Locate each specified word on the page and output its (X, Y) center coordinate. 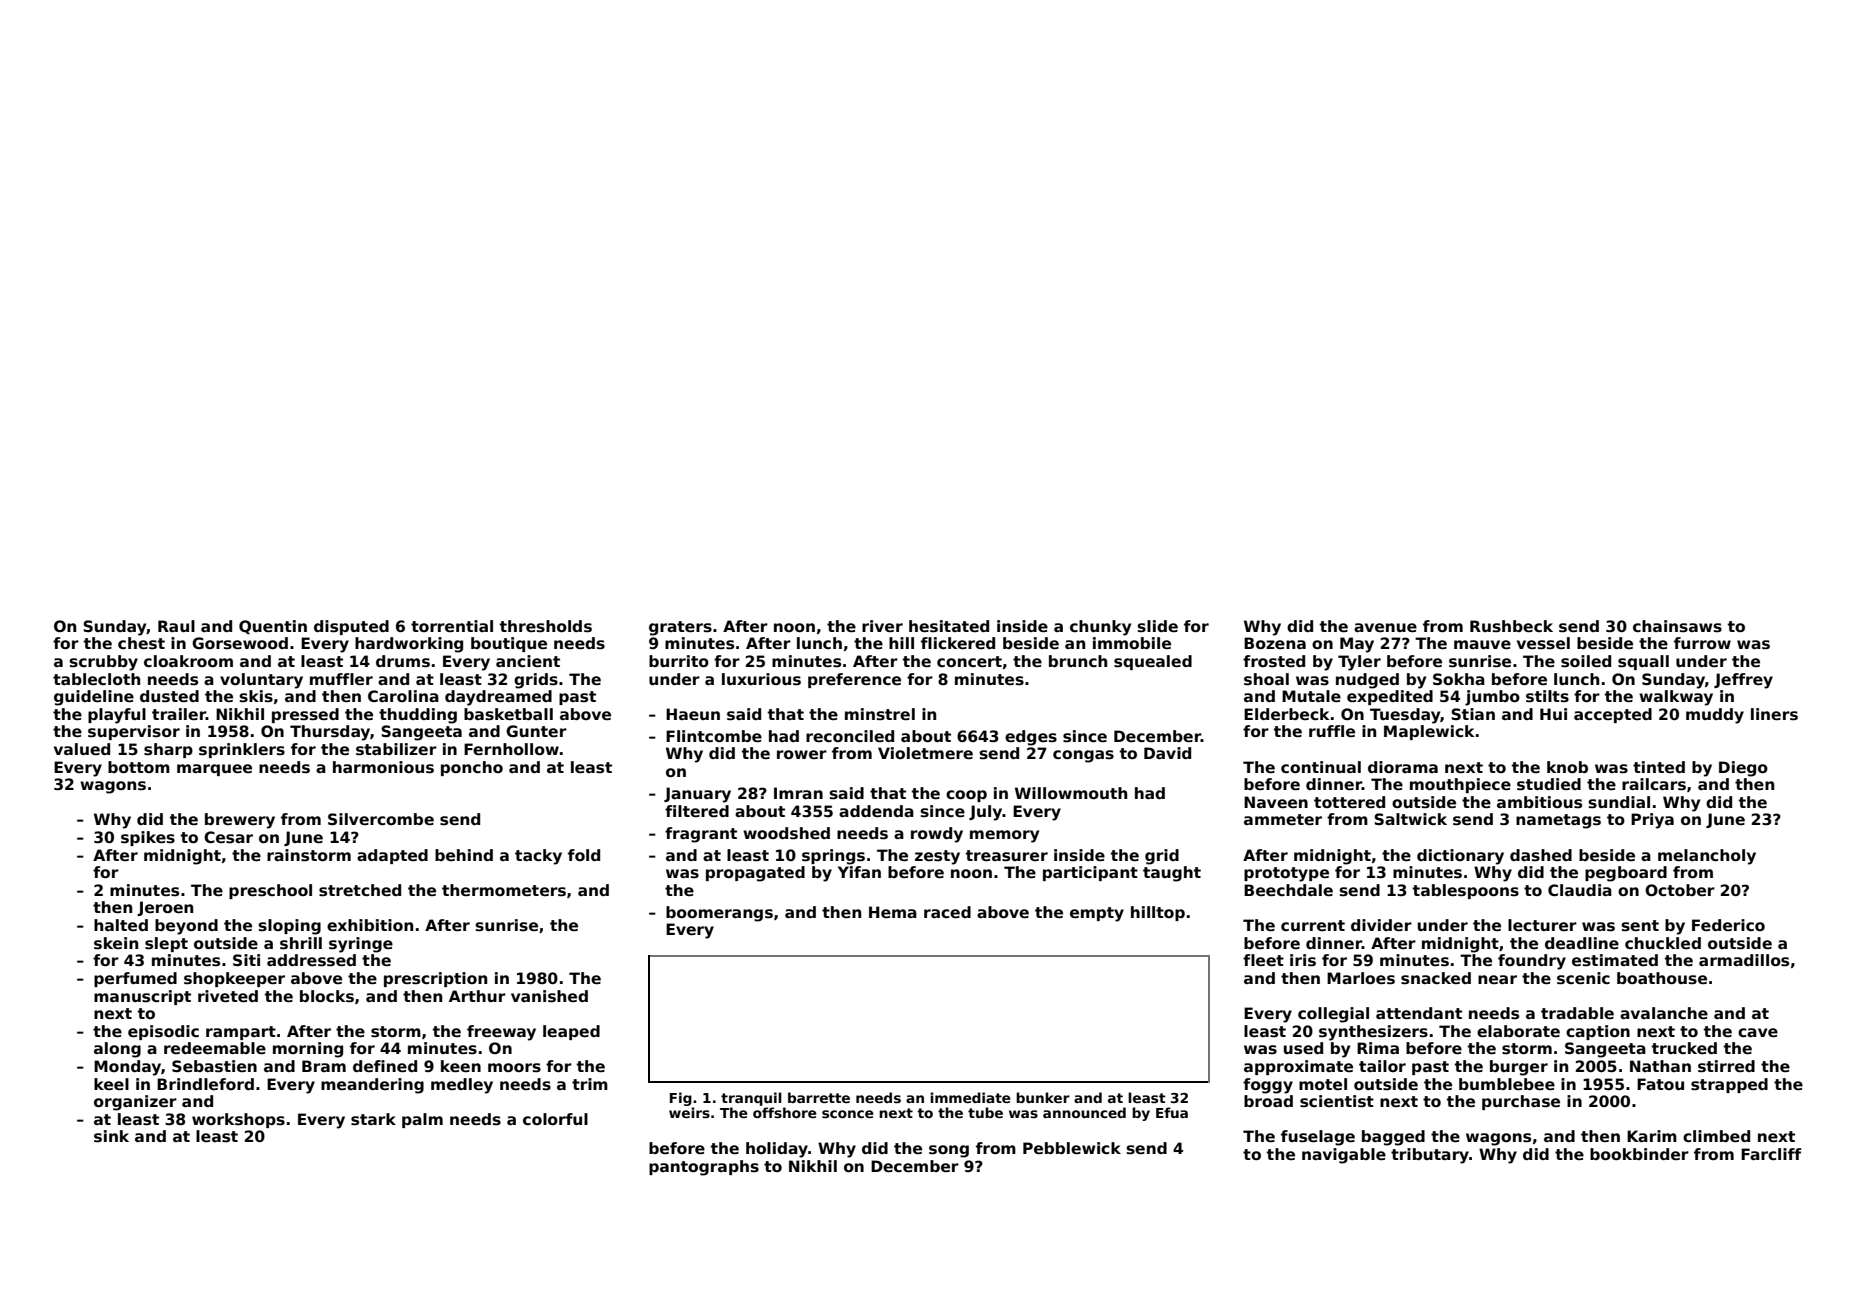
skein (116, 943)
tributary (1430, 1156)
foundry (1532, 962)
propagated (755, 874)
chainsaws (1677, 626)
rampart (241, 1033)
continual (1321, 767)
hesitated (949, 626)
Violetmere (925, 753)
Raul (176, 626)
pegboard (1626, 874)
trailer (179, 714)
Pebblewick (1072, 1148)
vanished (549, 996)
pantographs (704, 1168)
